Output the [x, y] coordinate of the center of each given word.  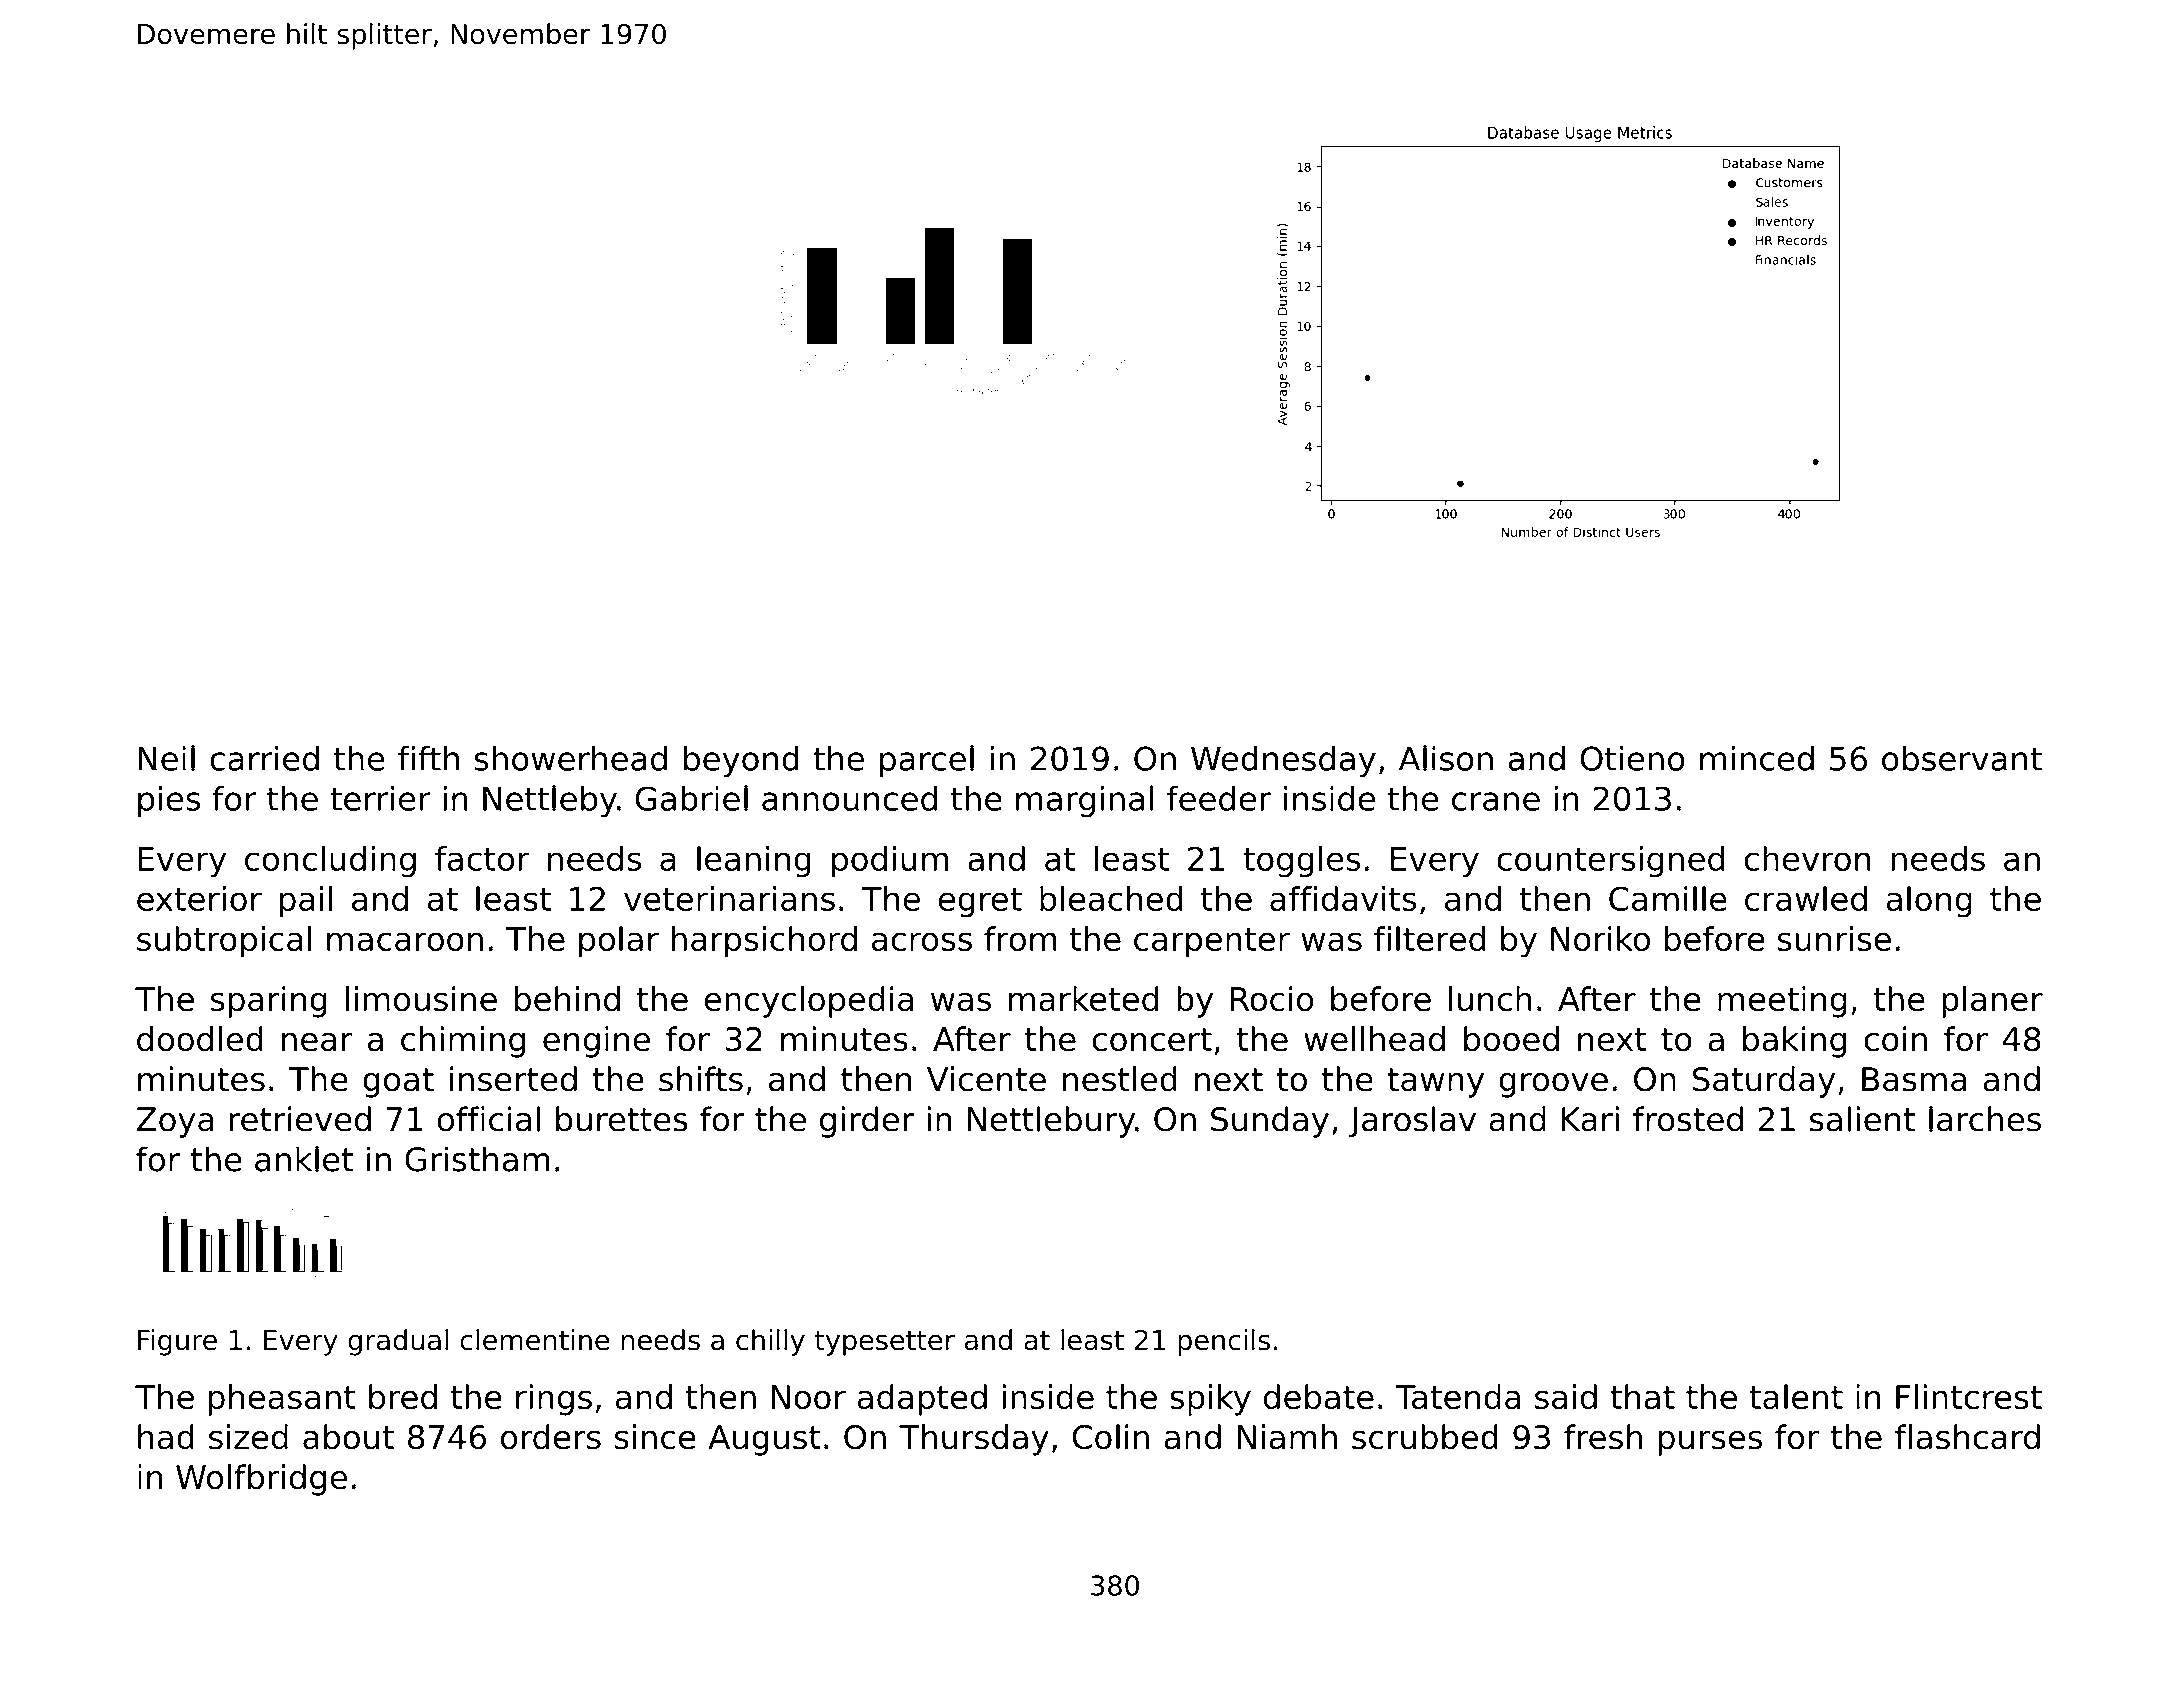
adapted [922, 1400]
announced [849, 798]
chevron [1807, 858]
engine [596, 1042]
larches [1985, 1119]
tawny [1435, 1083]
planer [1992, 1002]
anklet [304, 1159]
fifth [428, 758]
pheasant [282, 1400]
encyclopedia [808, 1002]
